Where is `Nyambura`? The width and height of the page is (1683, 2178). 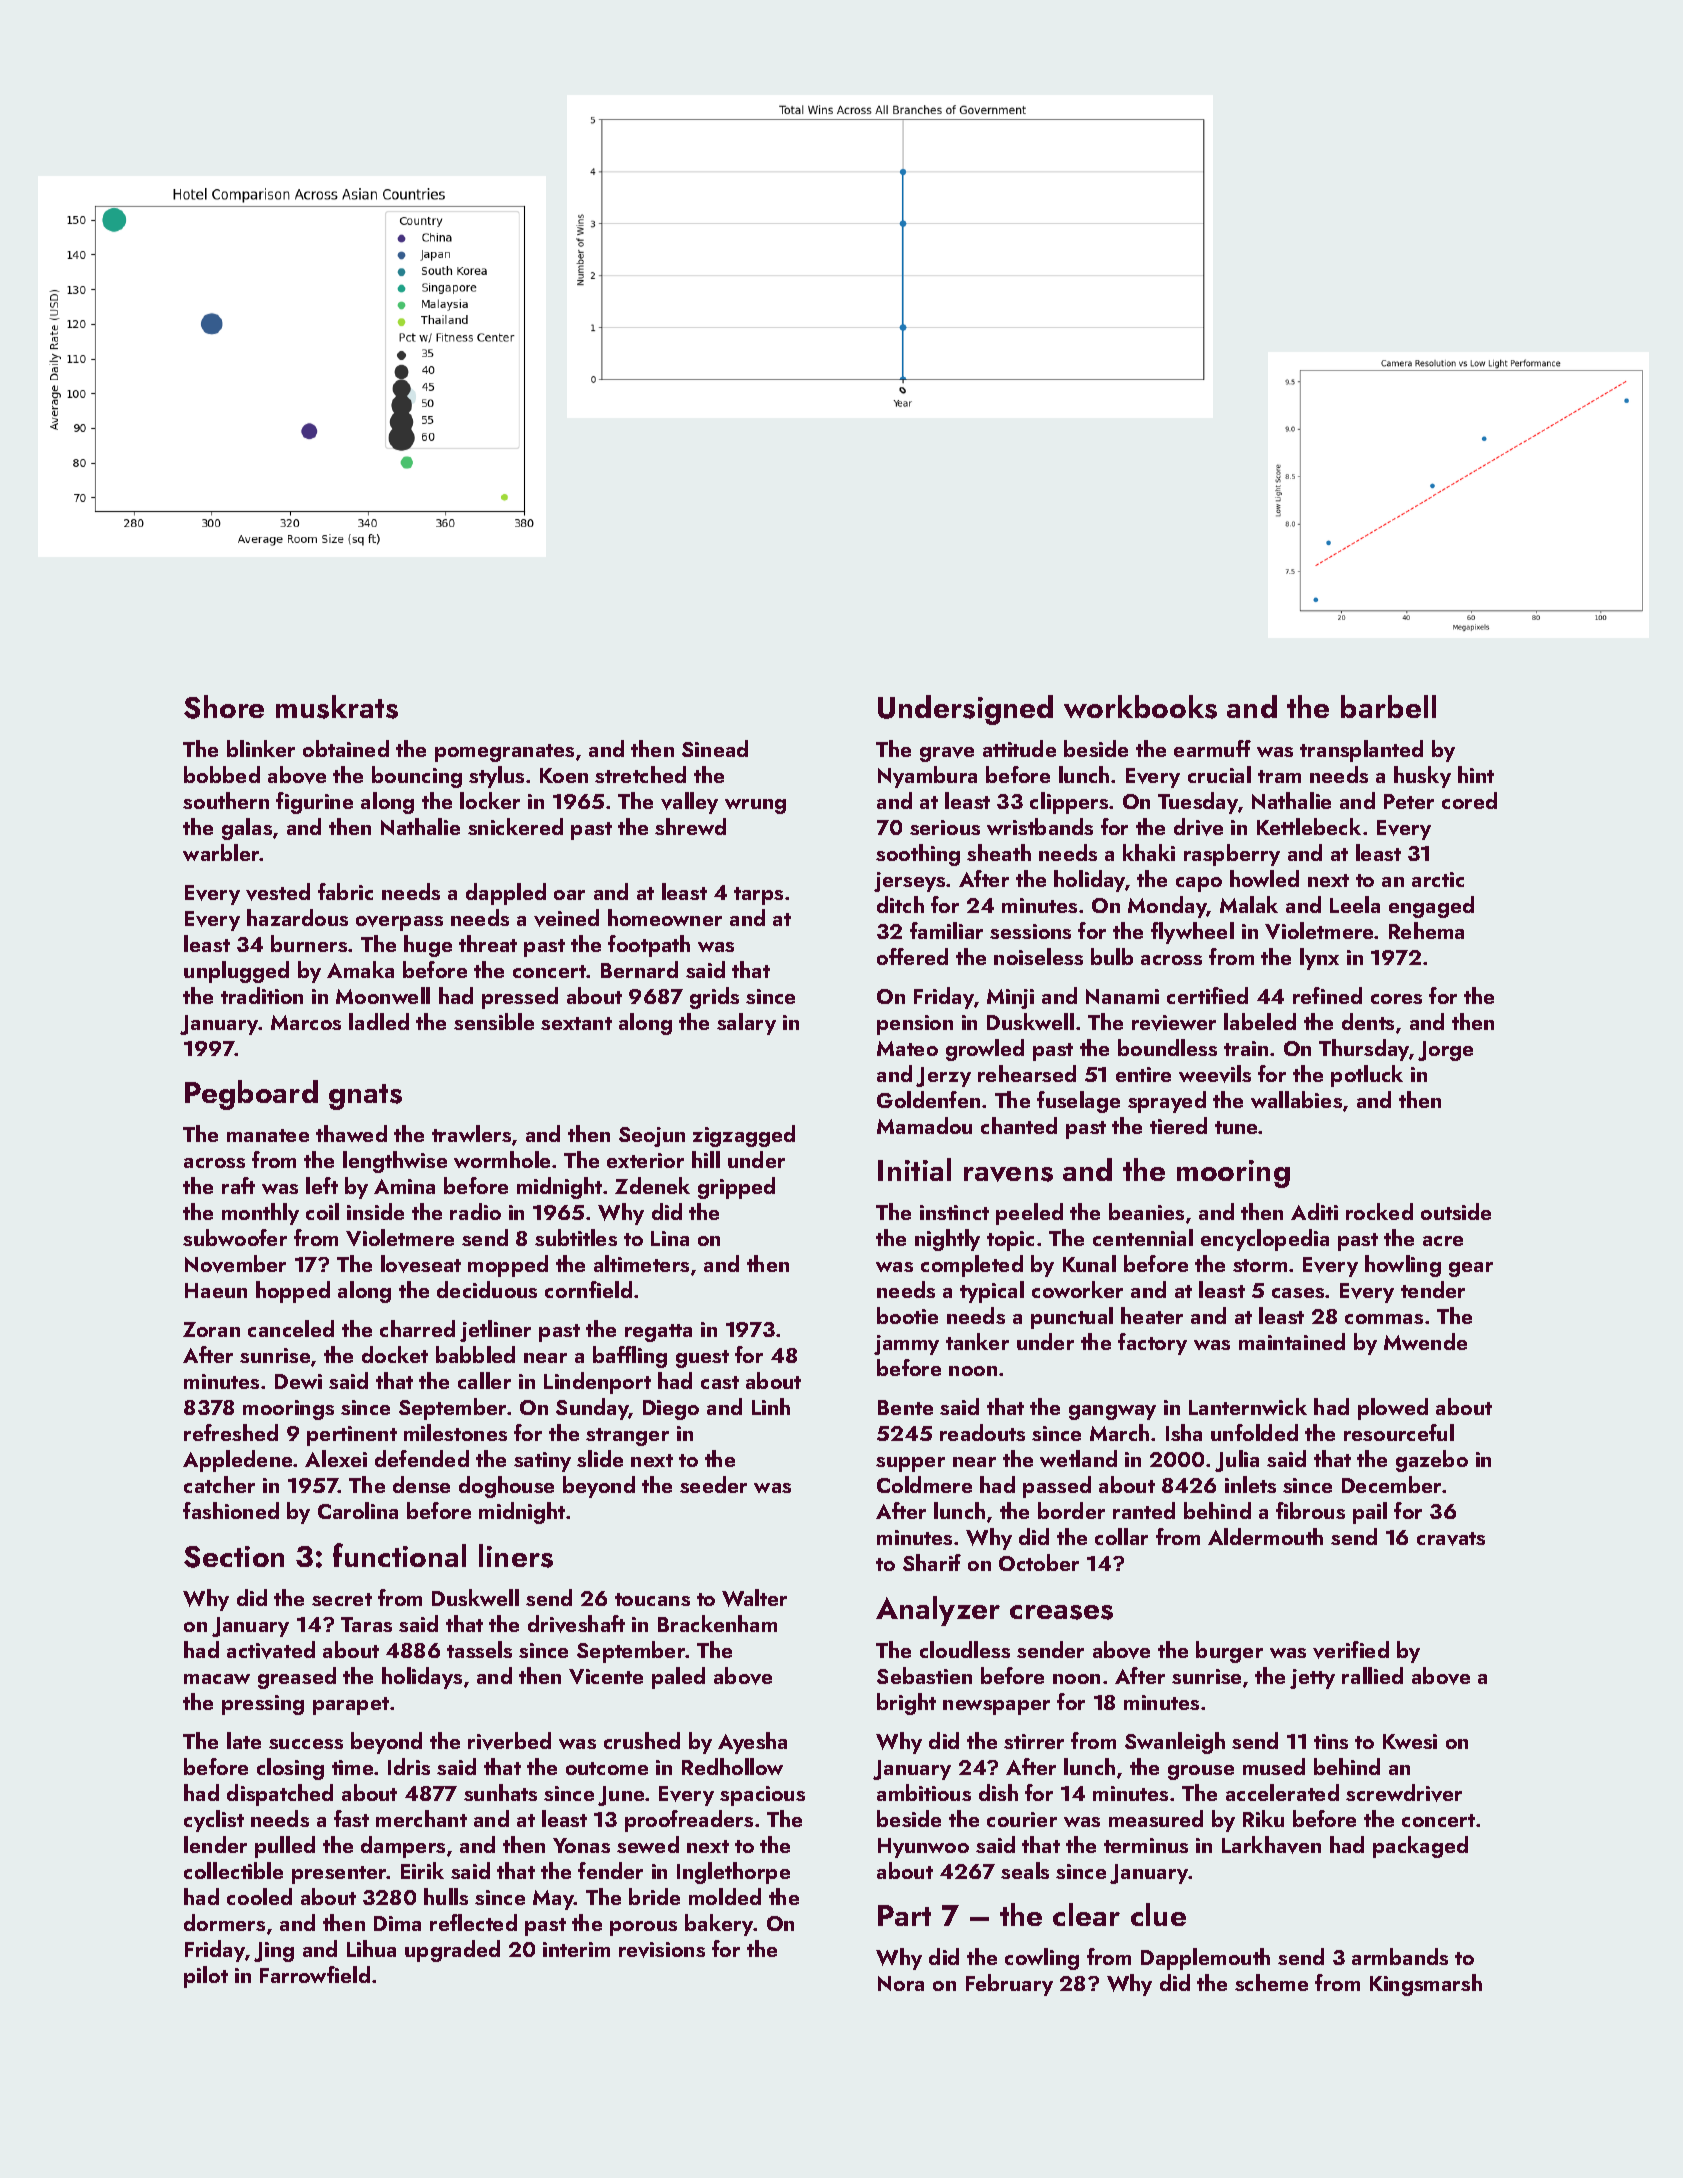 Nyambura is located at coordinates (927, 777).
